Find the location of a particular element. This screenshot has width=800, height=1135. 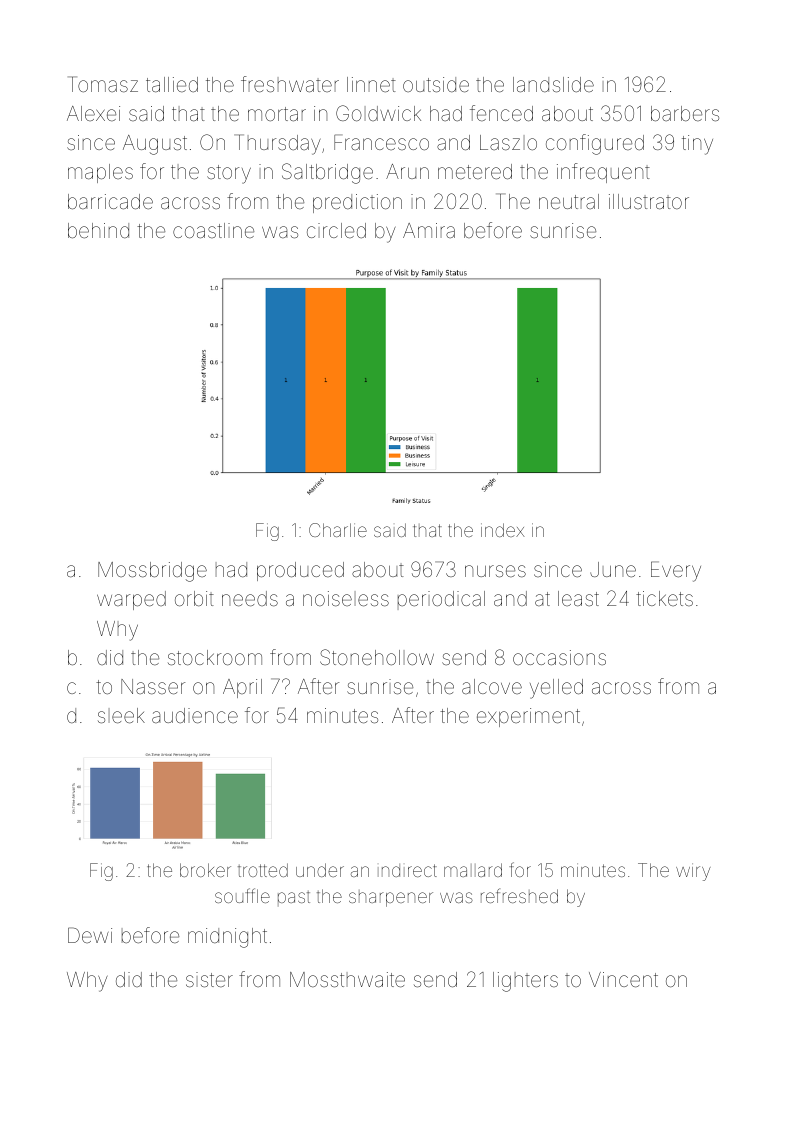

experiment is located at coordinates (528, 717).
